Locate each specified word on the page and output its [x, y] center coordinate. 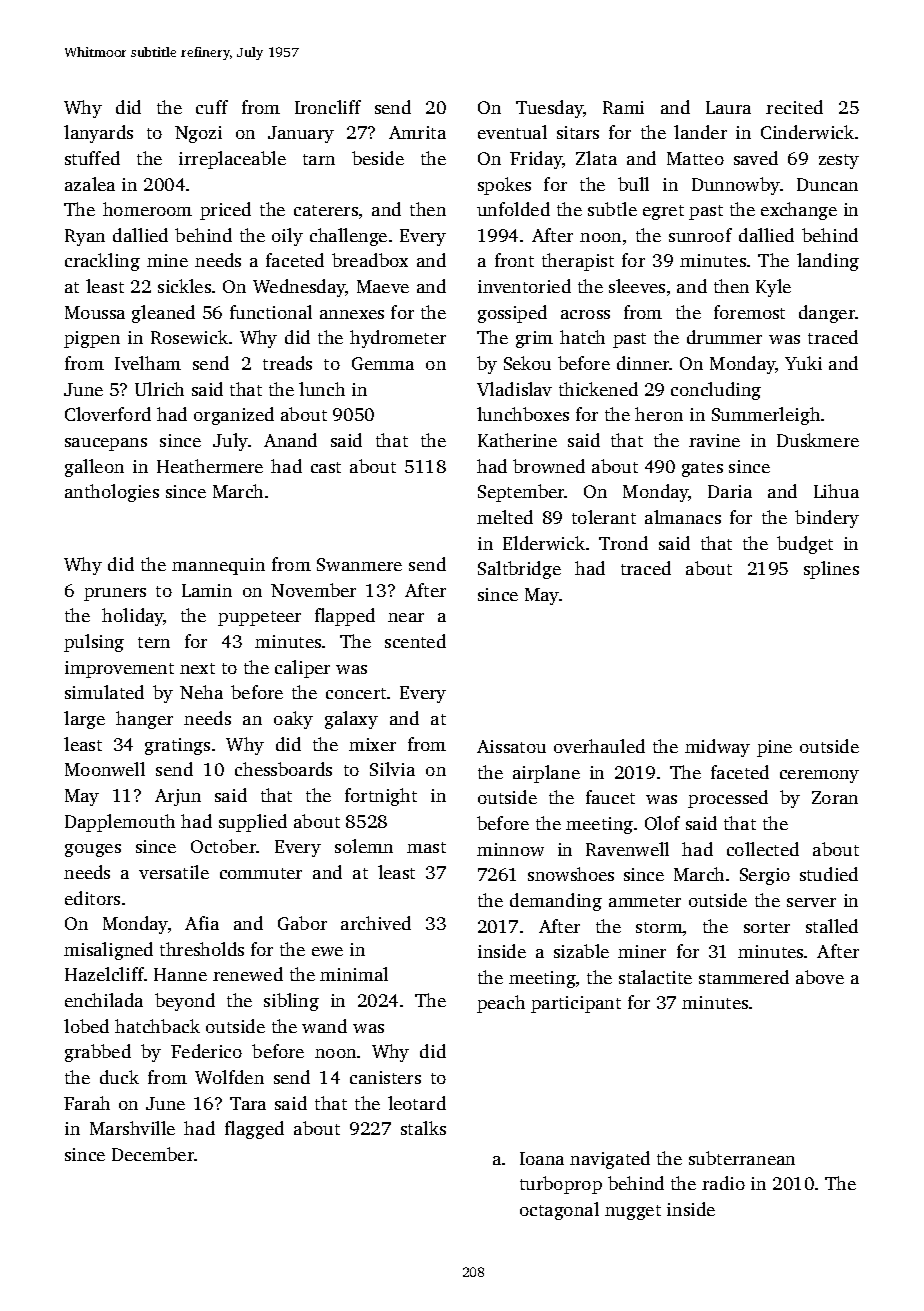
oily [287, 237]
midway [717, 748]
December [153, 1154]
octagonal [559, 1211]
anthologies [112, 493]
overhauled [599, 746]
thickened [598, 389]
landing [828, 262]
